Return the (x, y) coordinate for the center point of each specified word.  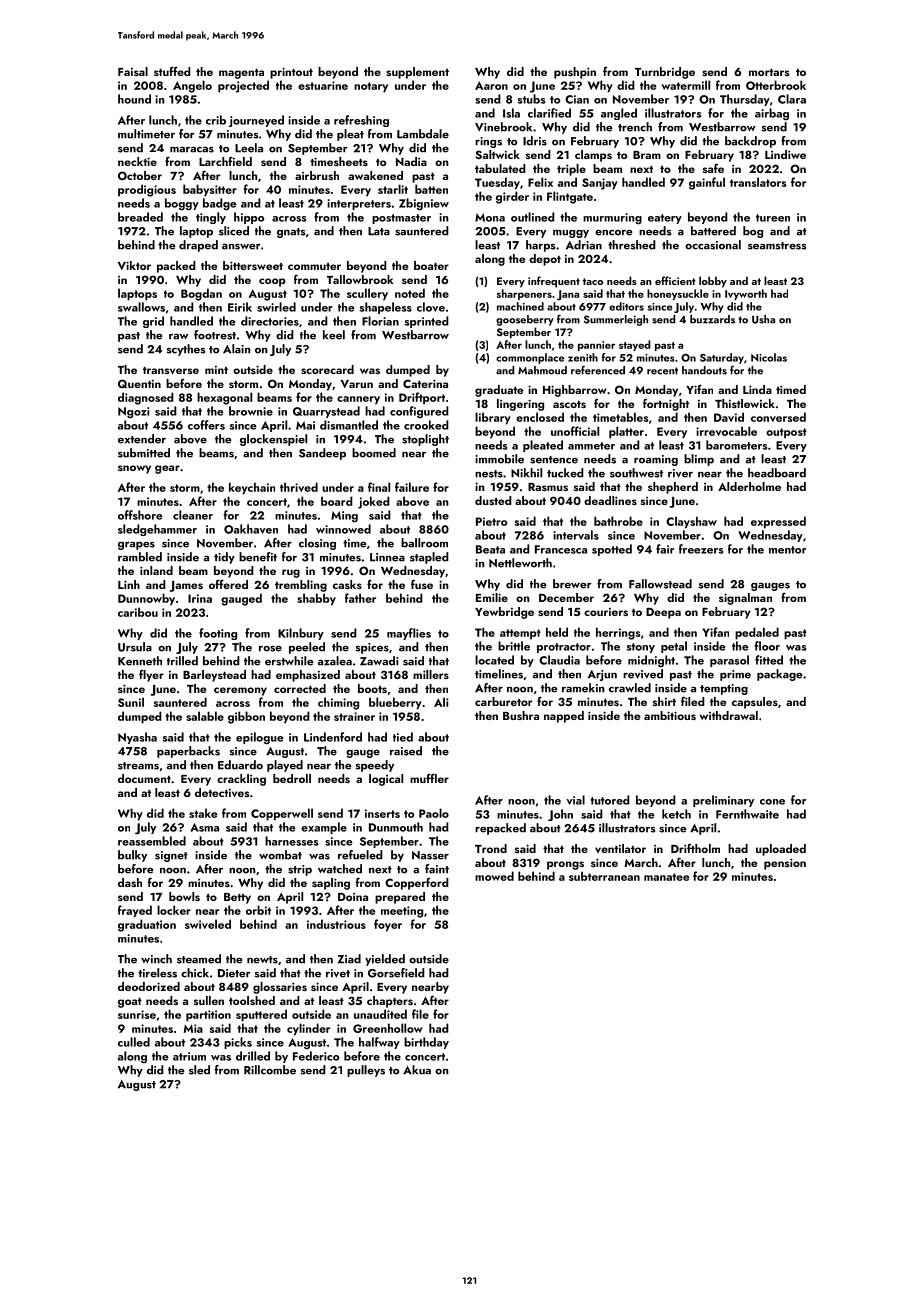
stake (203, 813)
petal (674, 647)
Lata (379, 231)
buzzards (712, 319)
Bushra (521, 715)
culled (134, 1042)
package (780, 675)
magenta (241, 74)
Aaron (491, 85)
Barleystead (214, 676)
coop (272, 282)
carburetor (503, 701)
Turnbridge (665, 73)
